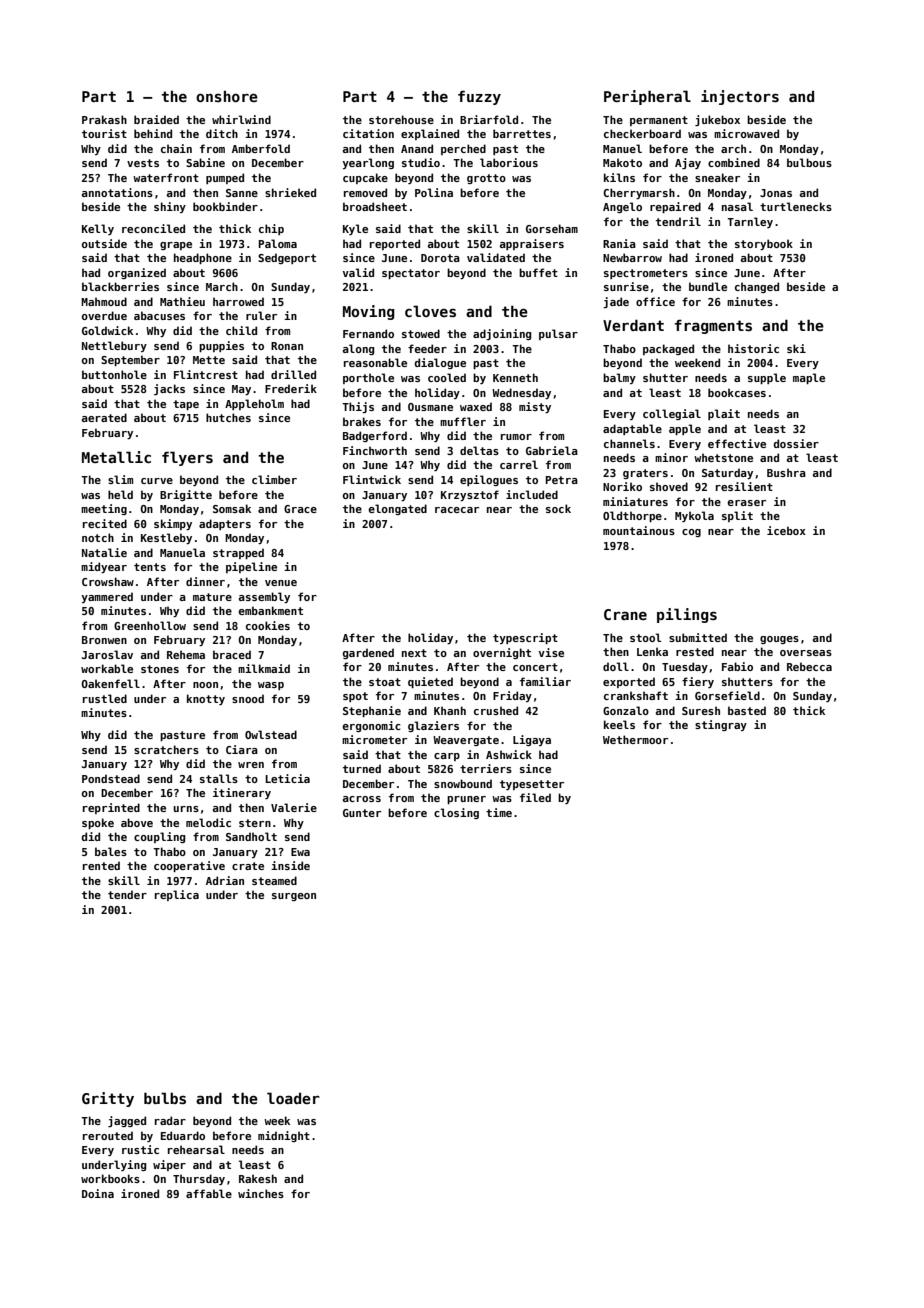 This image has height=1308, width=924. Describe the element at coordinates (127, 894) in the image. I see `tender` at that location.
